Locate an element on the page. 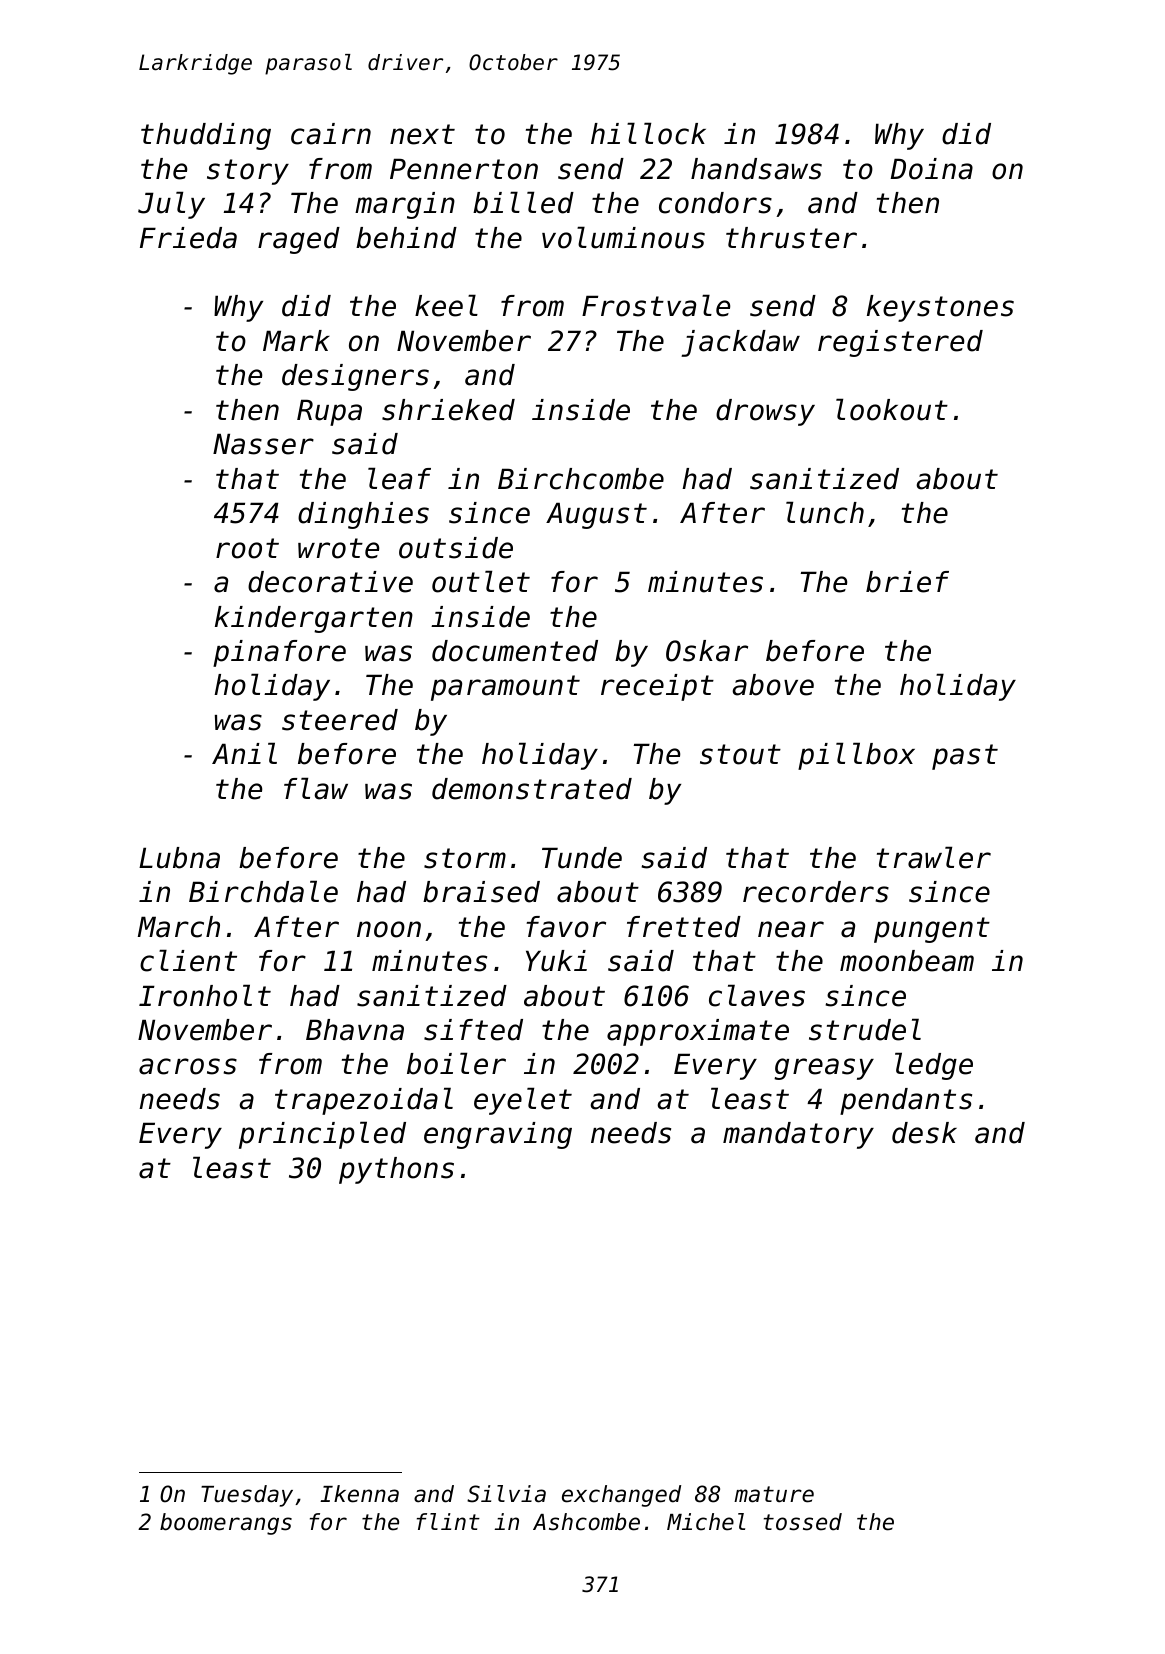 The height and width of the document is (1654, 1165). mature is located at coordinates (774, 1494).
